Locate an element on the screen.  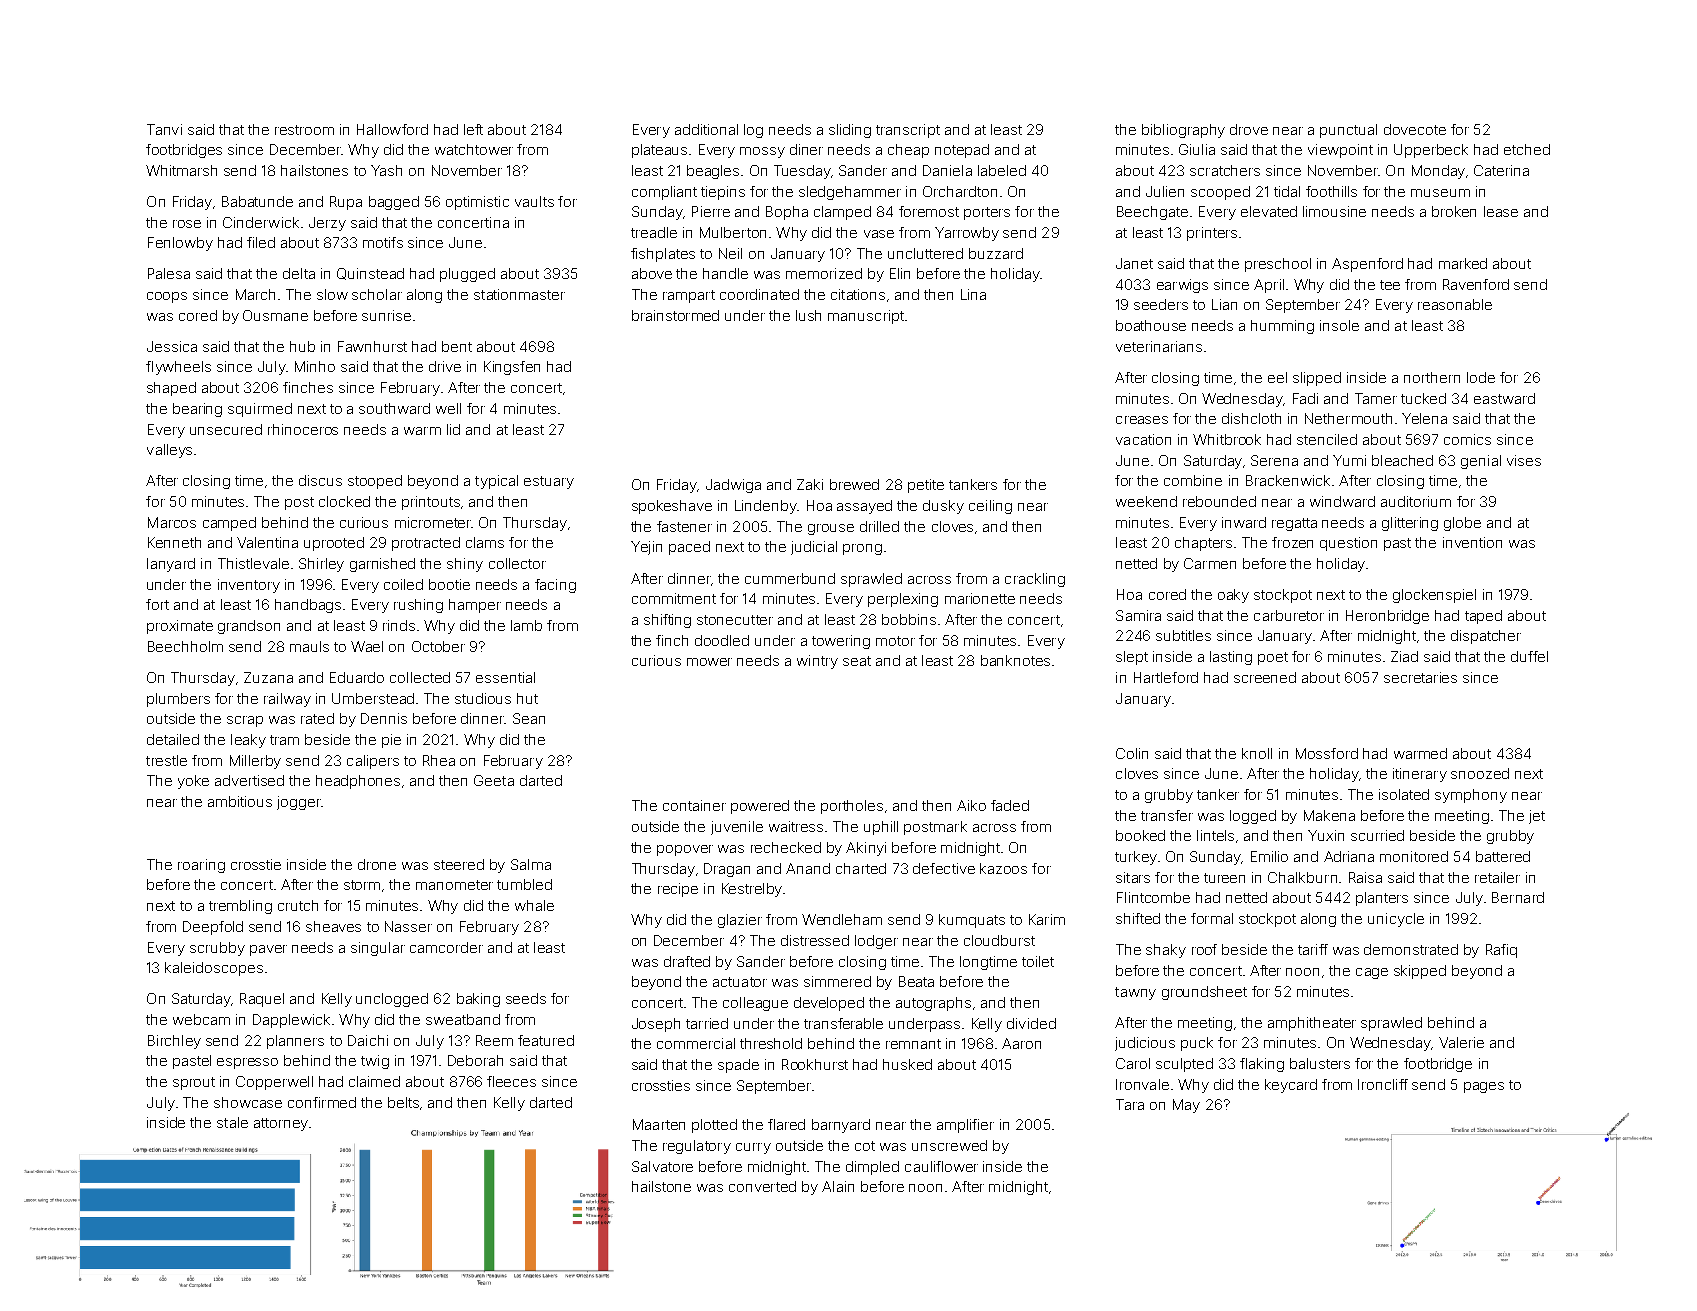
invention is located at coordinates (1472, 542).
